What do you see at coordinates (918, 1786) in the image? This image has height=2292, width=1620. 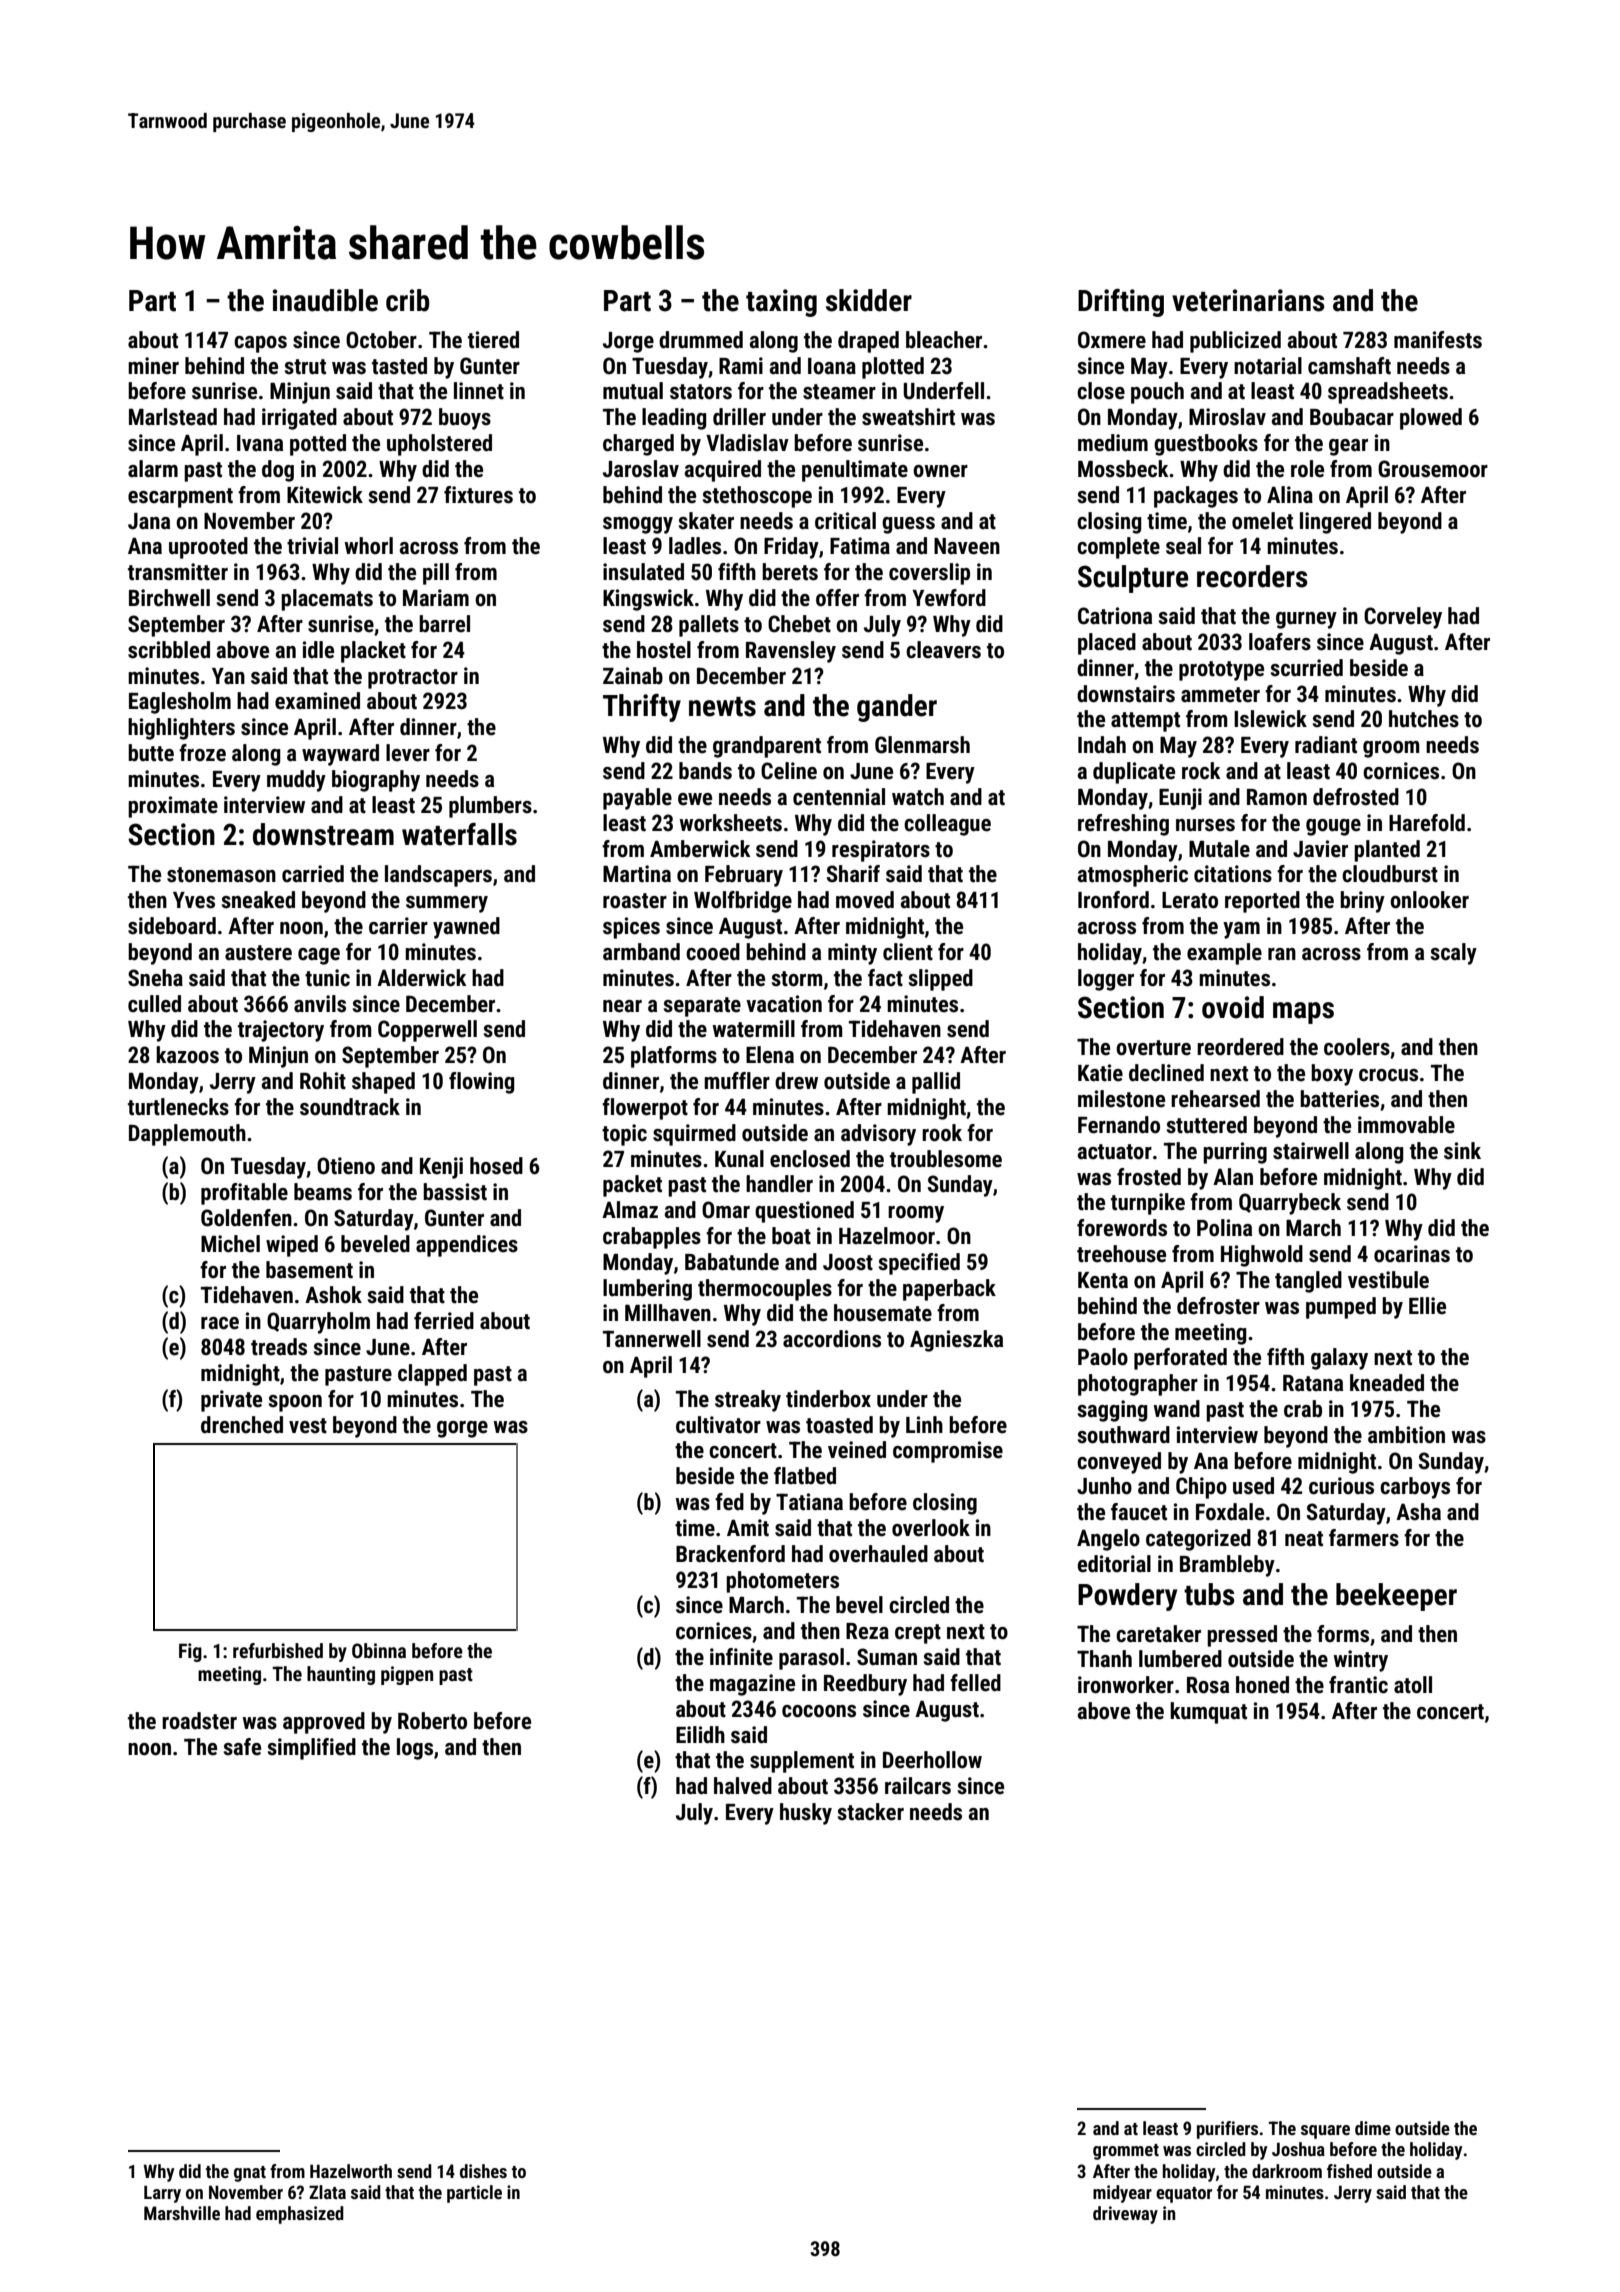 I see `railcars` at bounding box center [918, 1786].
